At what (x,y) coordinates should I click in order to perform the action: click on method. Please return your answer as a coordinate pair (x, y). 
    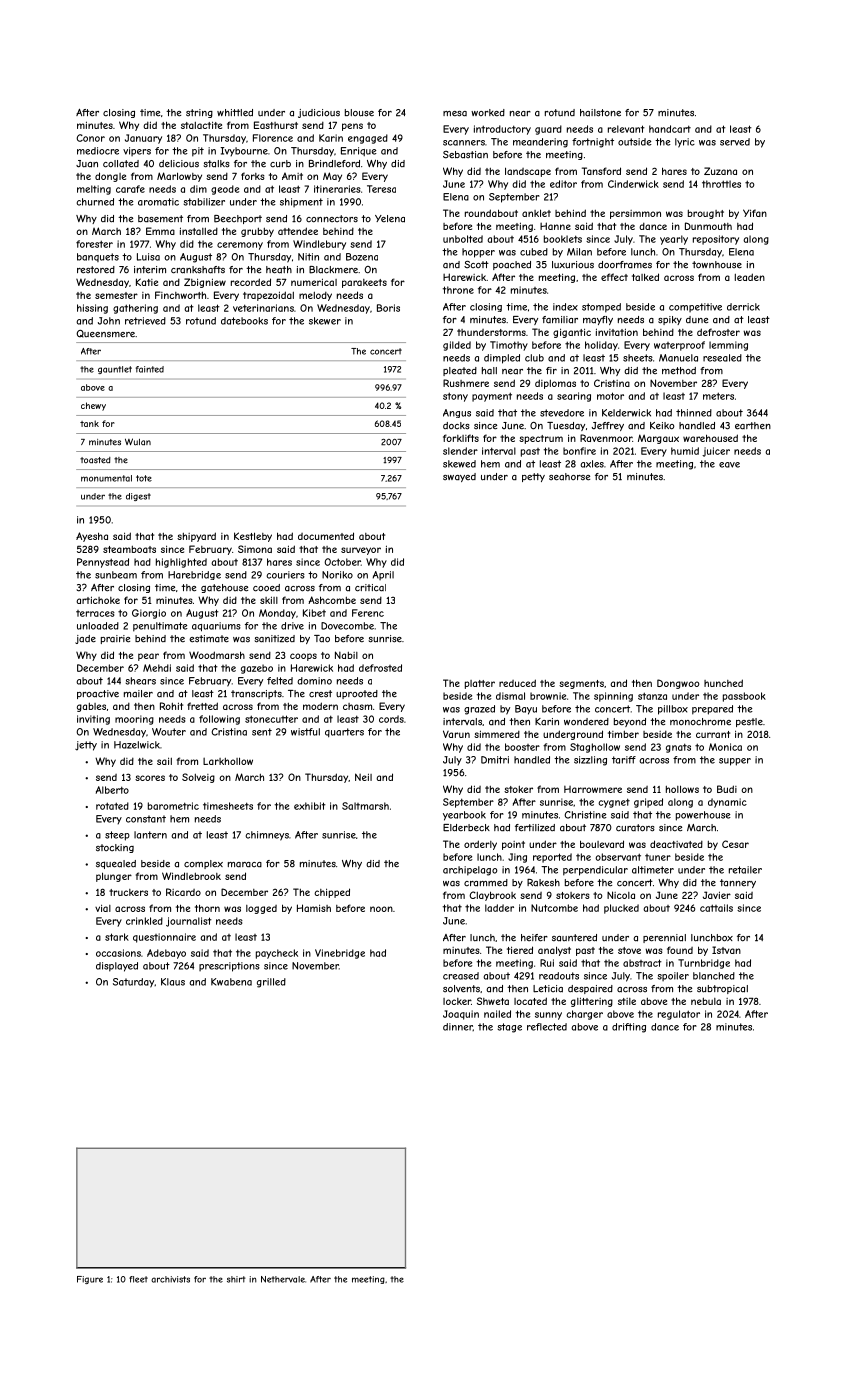
    Looking at the image, I should click on (679, 371).
